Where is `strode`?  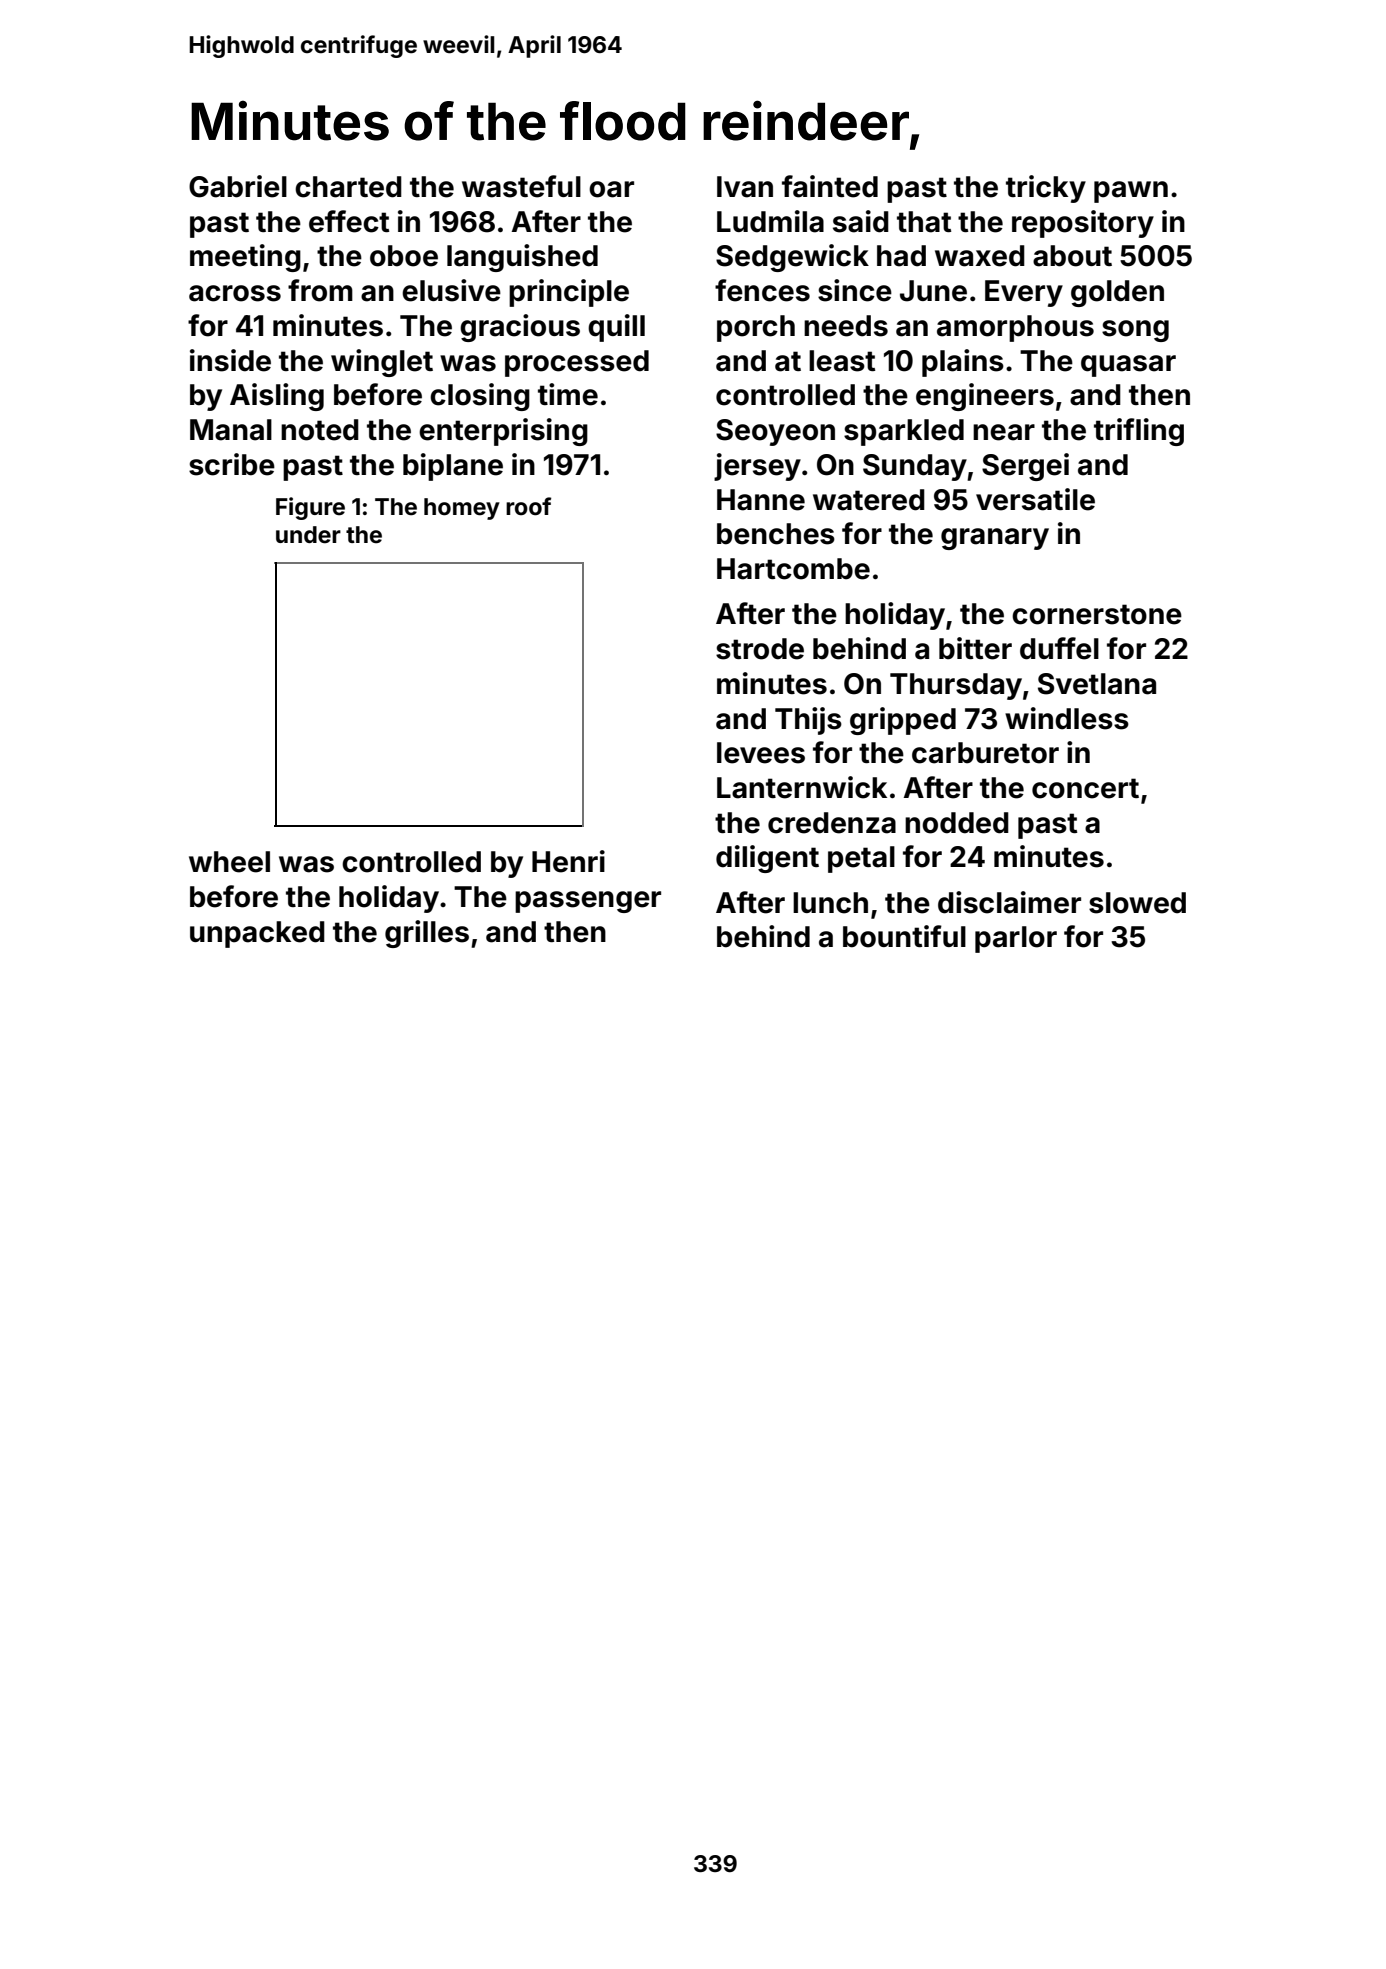
strode is located at coordinates (760, 649).
